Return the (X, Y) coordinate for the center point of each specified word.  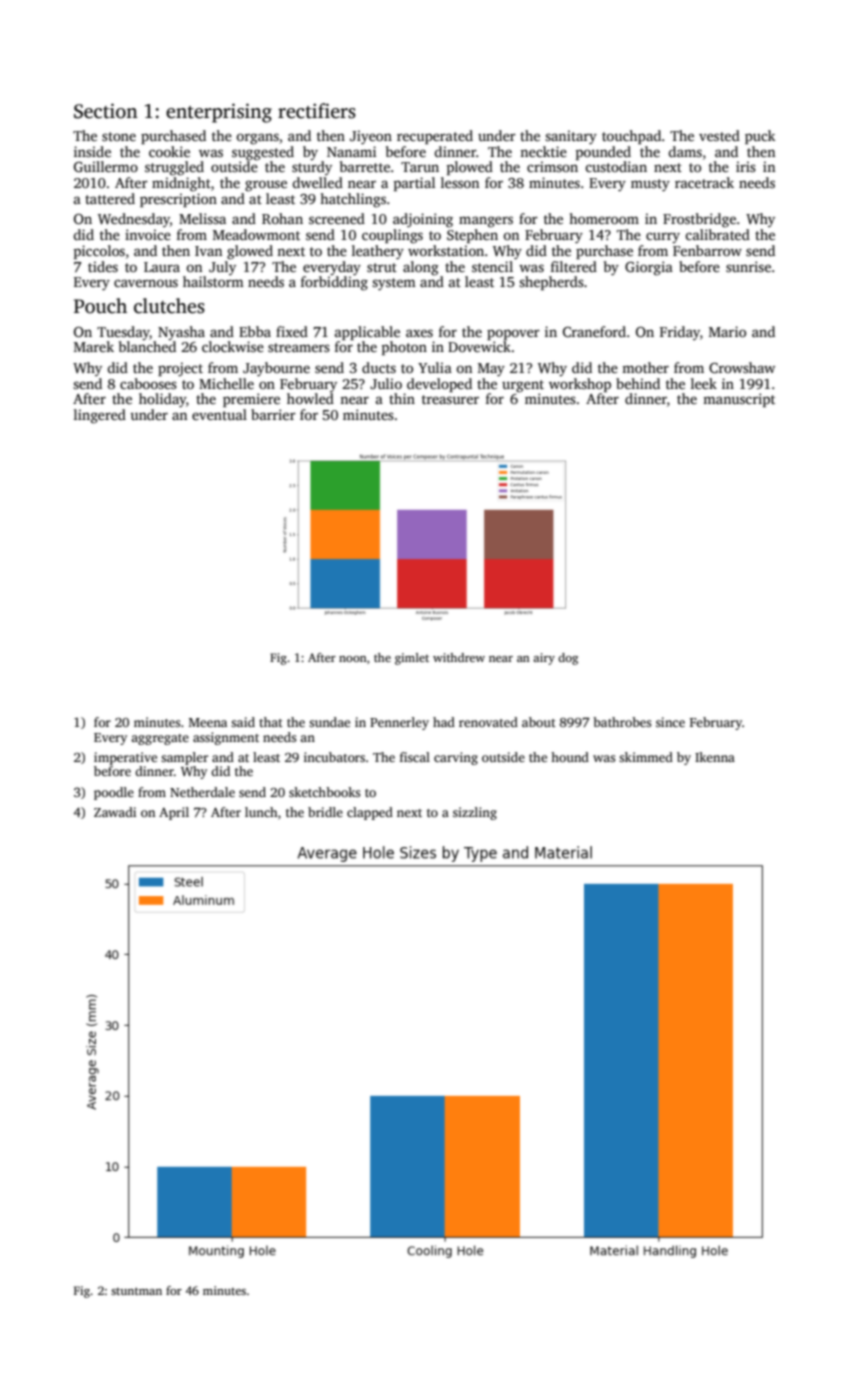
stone (119, 136)
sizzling (475, 813)
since (670, 722)
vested (719, 135)
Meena (208, 722)
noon (353, 659)
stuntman (136, 1291)
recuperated (435, 137)
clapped (370, 813)
